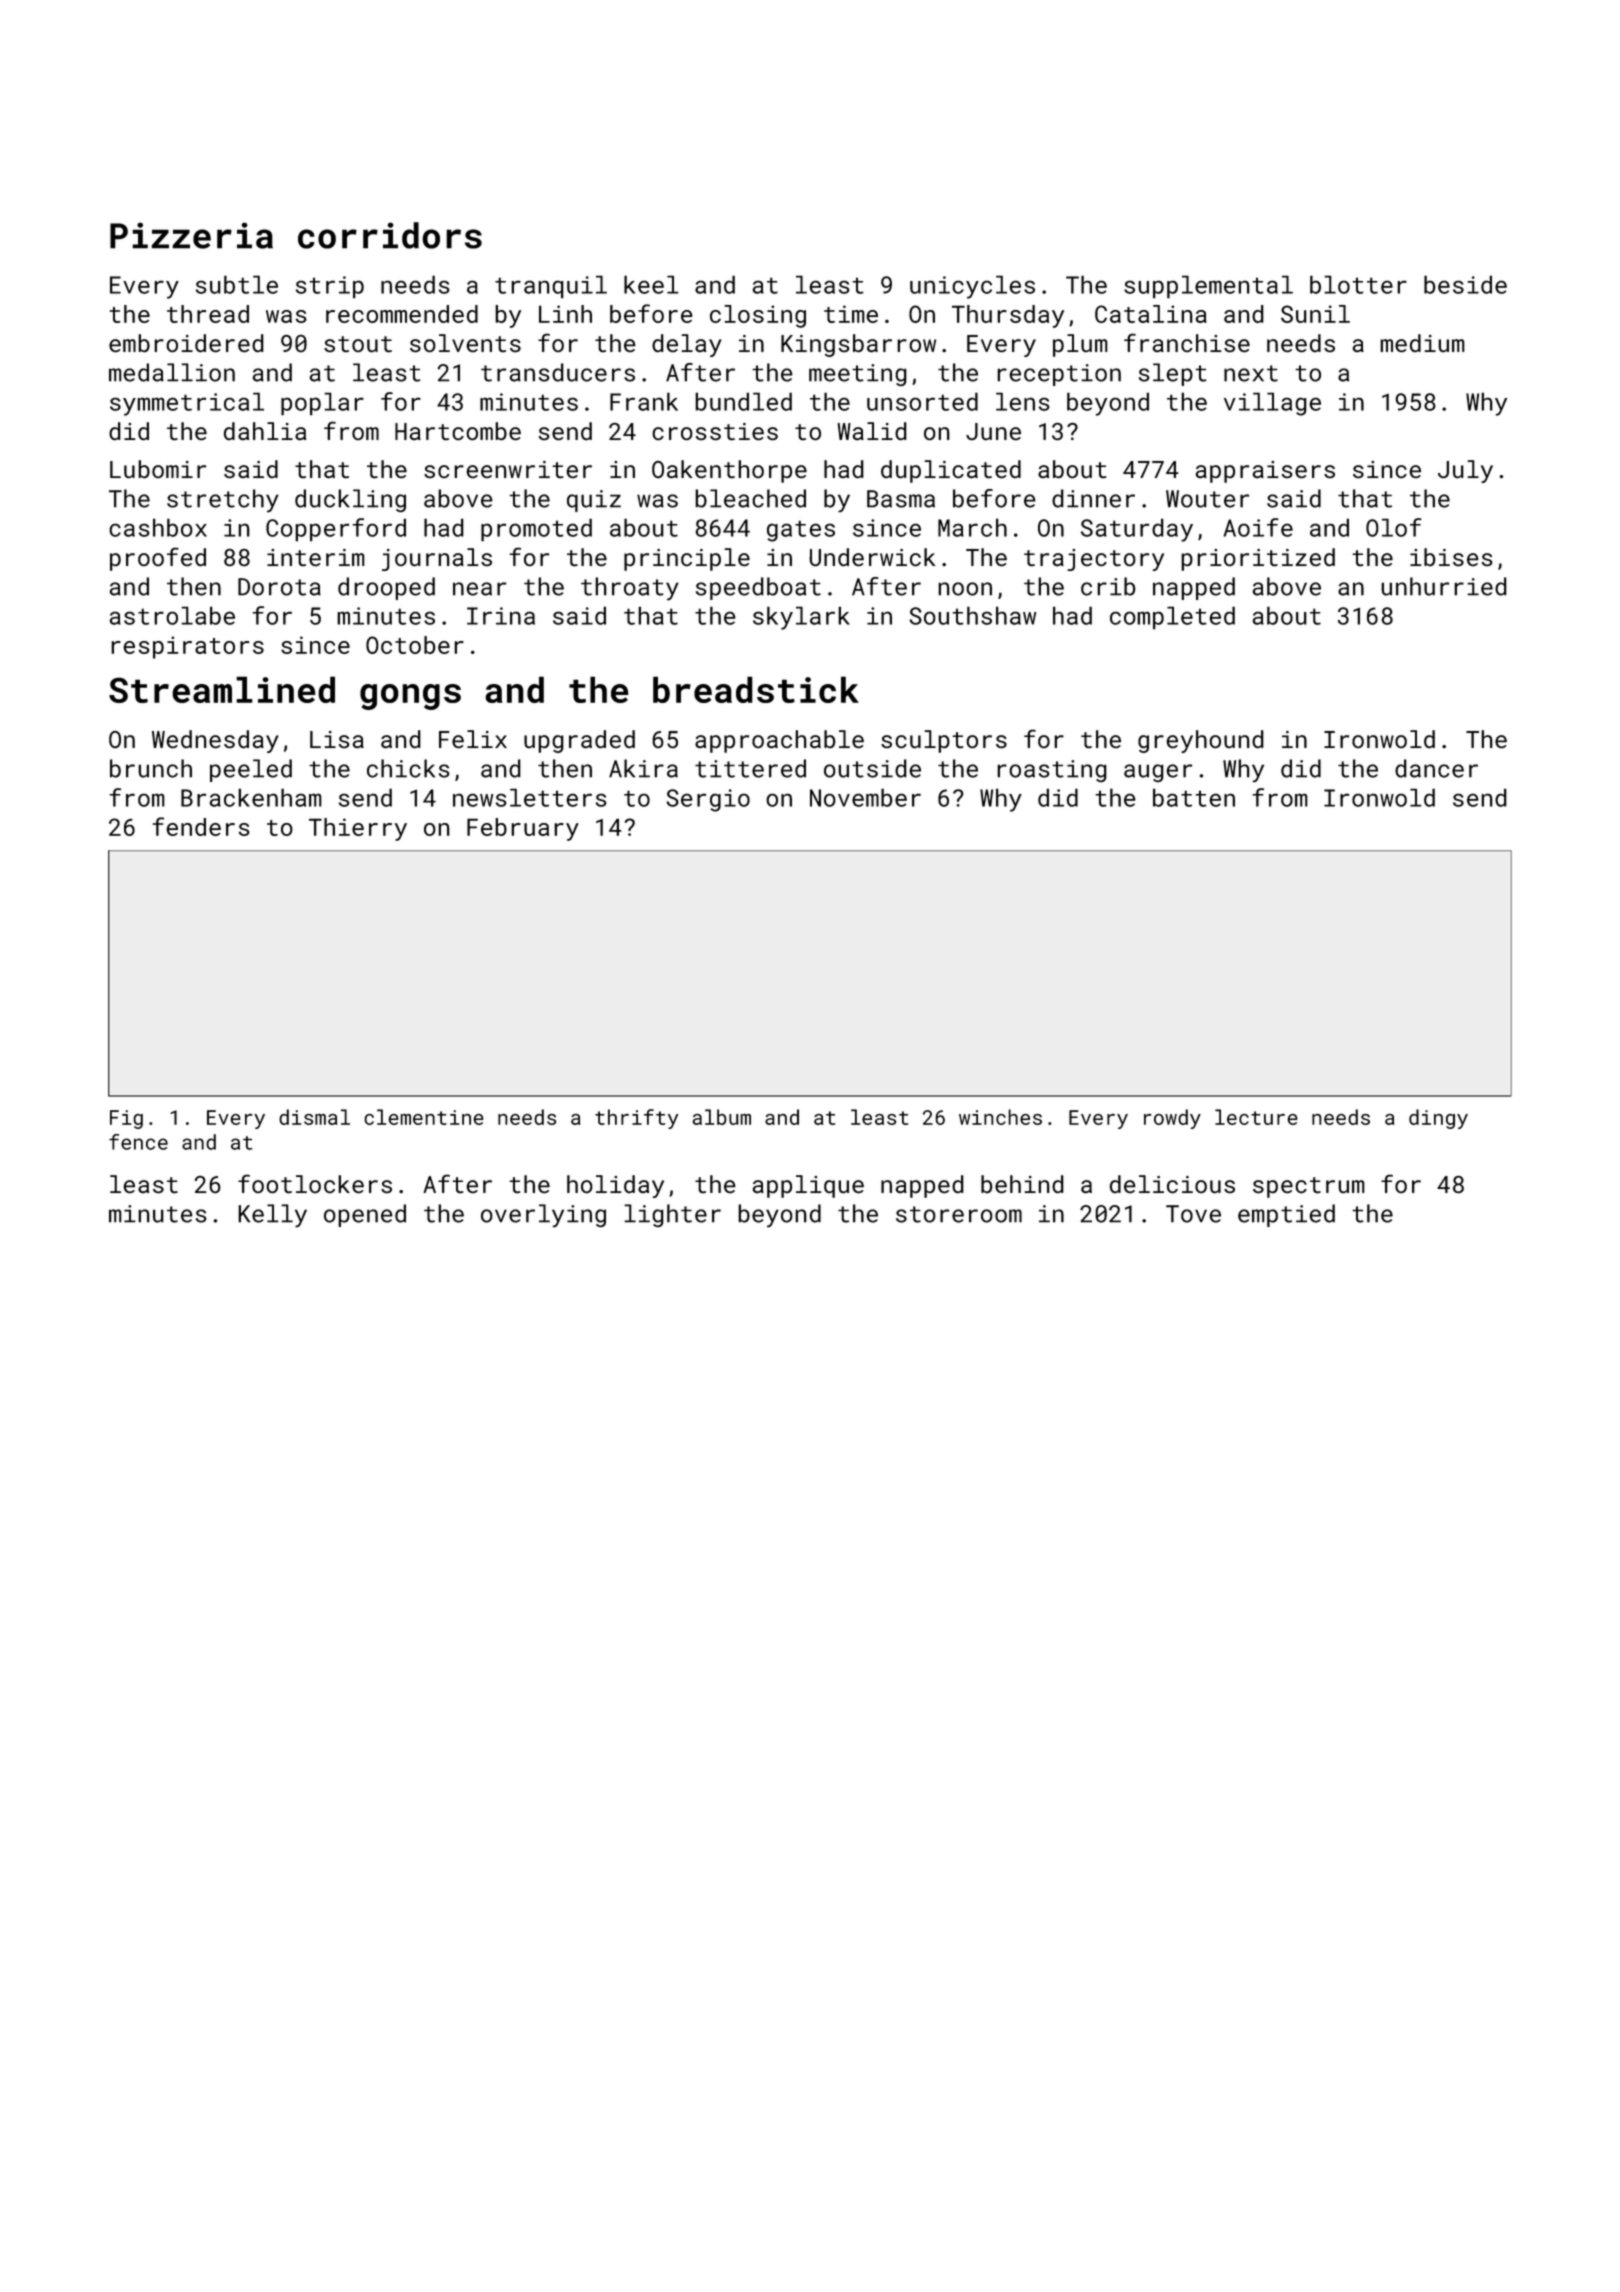 The height and width of the screenshot is (2292, 1620). Describe the element at coordinates (523, 829) in the screenshot. I see `February` at that location.
